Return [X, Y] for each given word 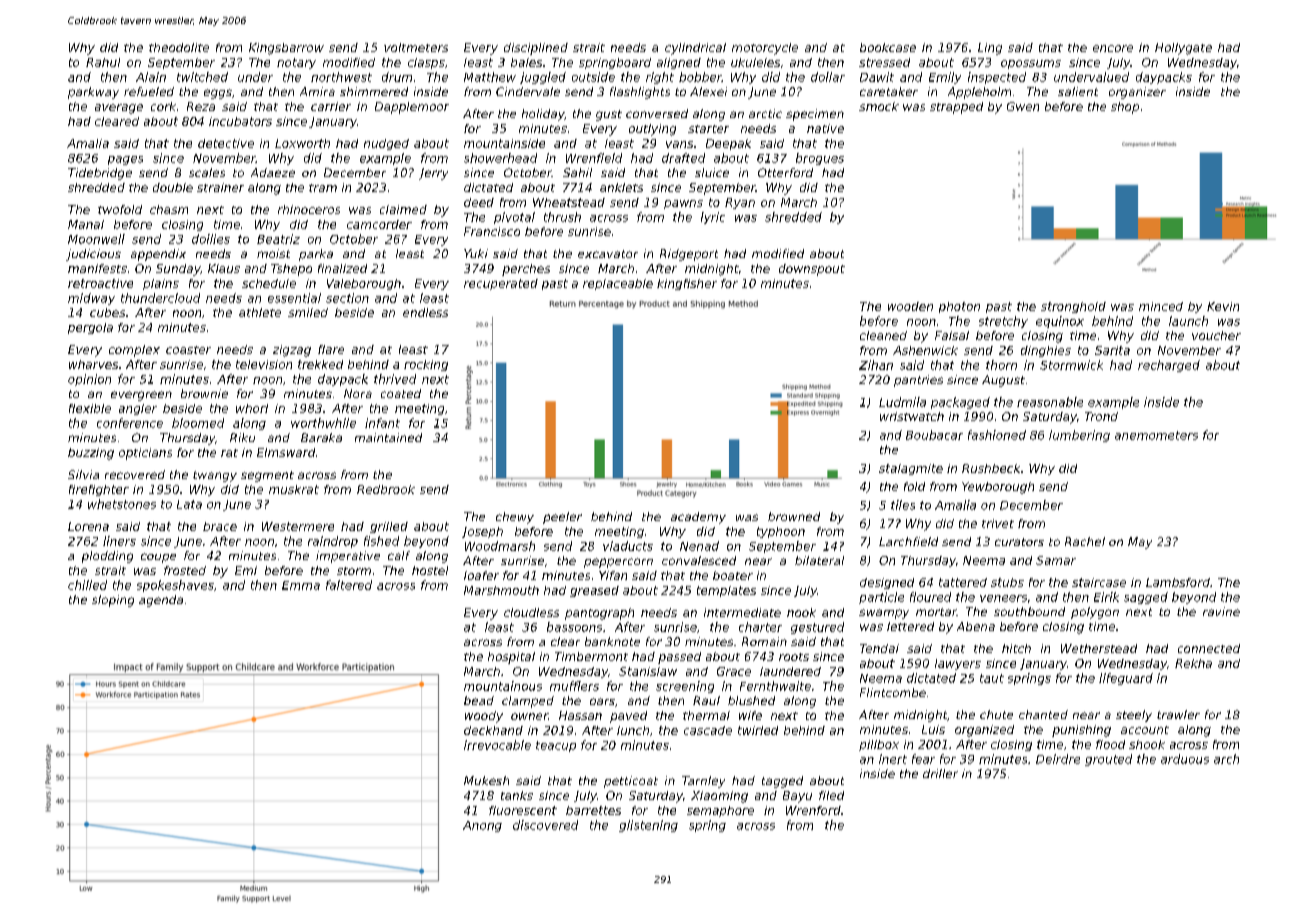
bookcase [888, 47]
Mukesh [486, 780]
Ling [990, 49]
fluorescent [523, 810]
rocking [426, 365]
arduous [1185, 759]
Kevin [1223, 306]
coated [401, 393]
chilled [87, 585]
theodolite [179, 47]
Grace [734, 671]
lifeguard [1126, 679]
